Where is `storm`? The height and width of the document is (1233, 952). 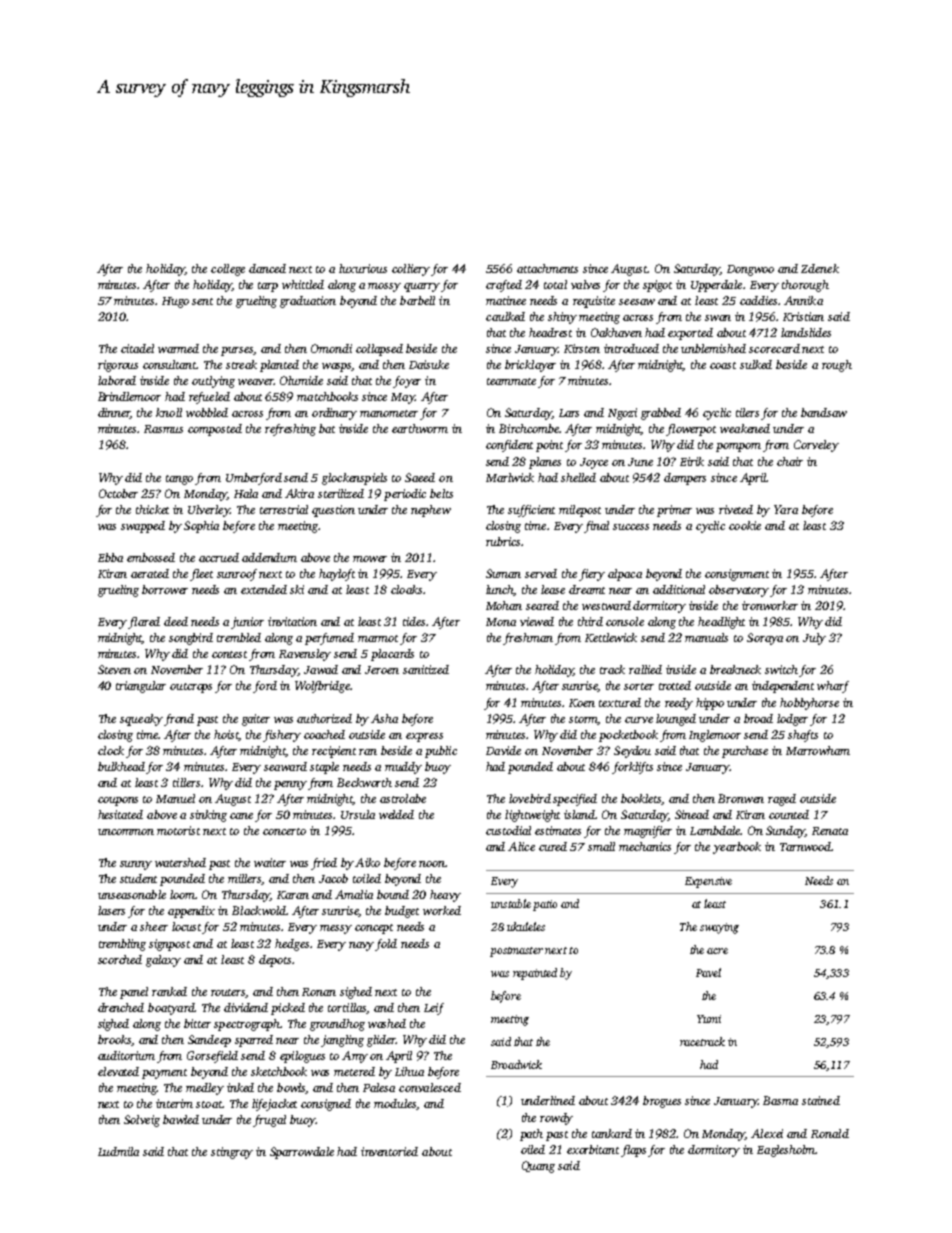
storm is located at coordinates (584, 720).
